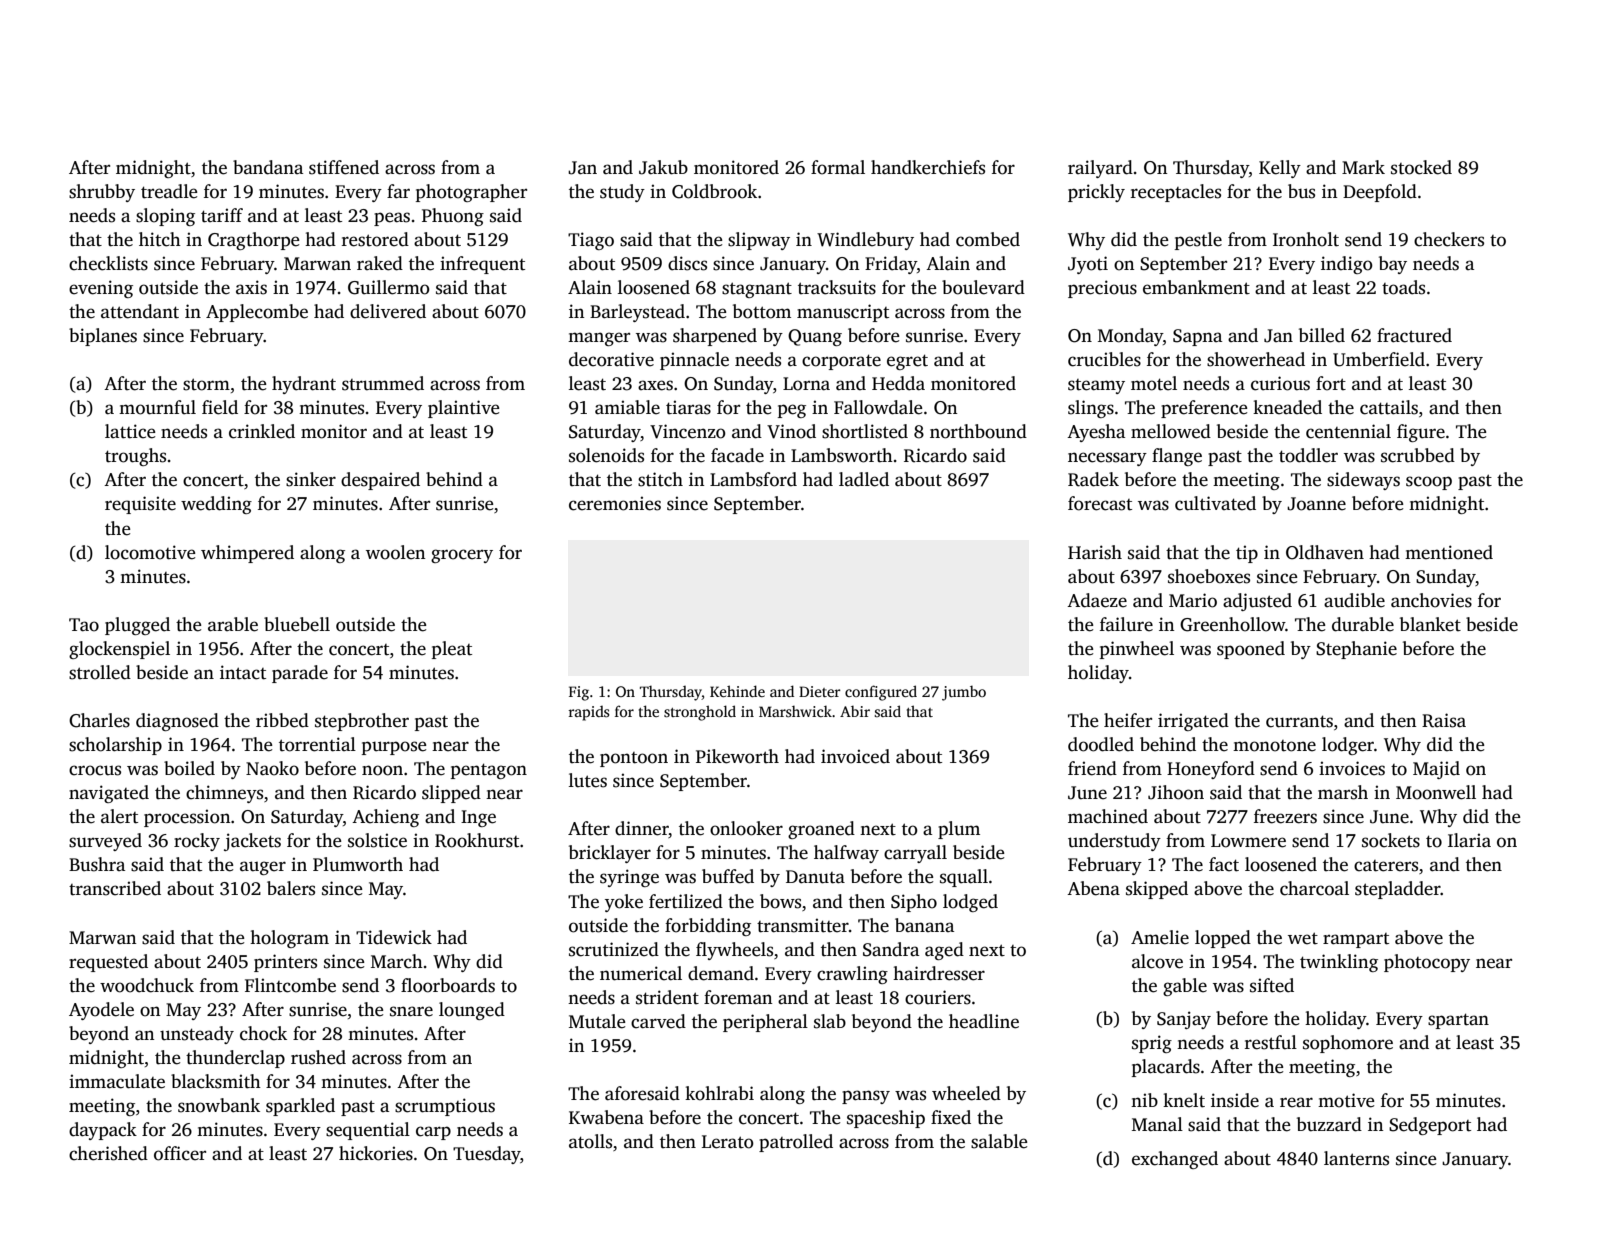 This screenshot has height=1234, width=1597. I want to click on hologram, so click(289, 939).
